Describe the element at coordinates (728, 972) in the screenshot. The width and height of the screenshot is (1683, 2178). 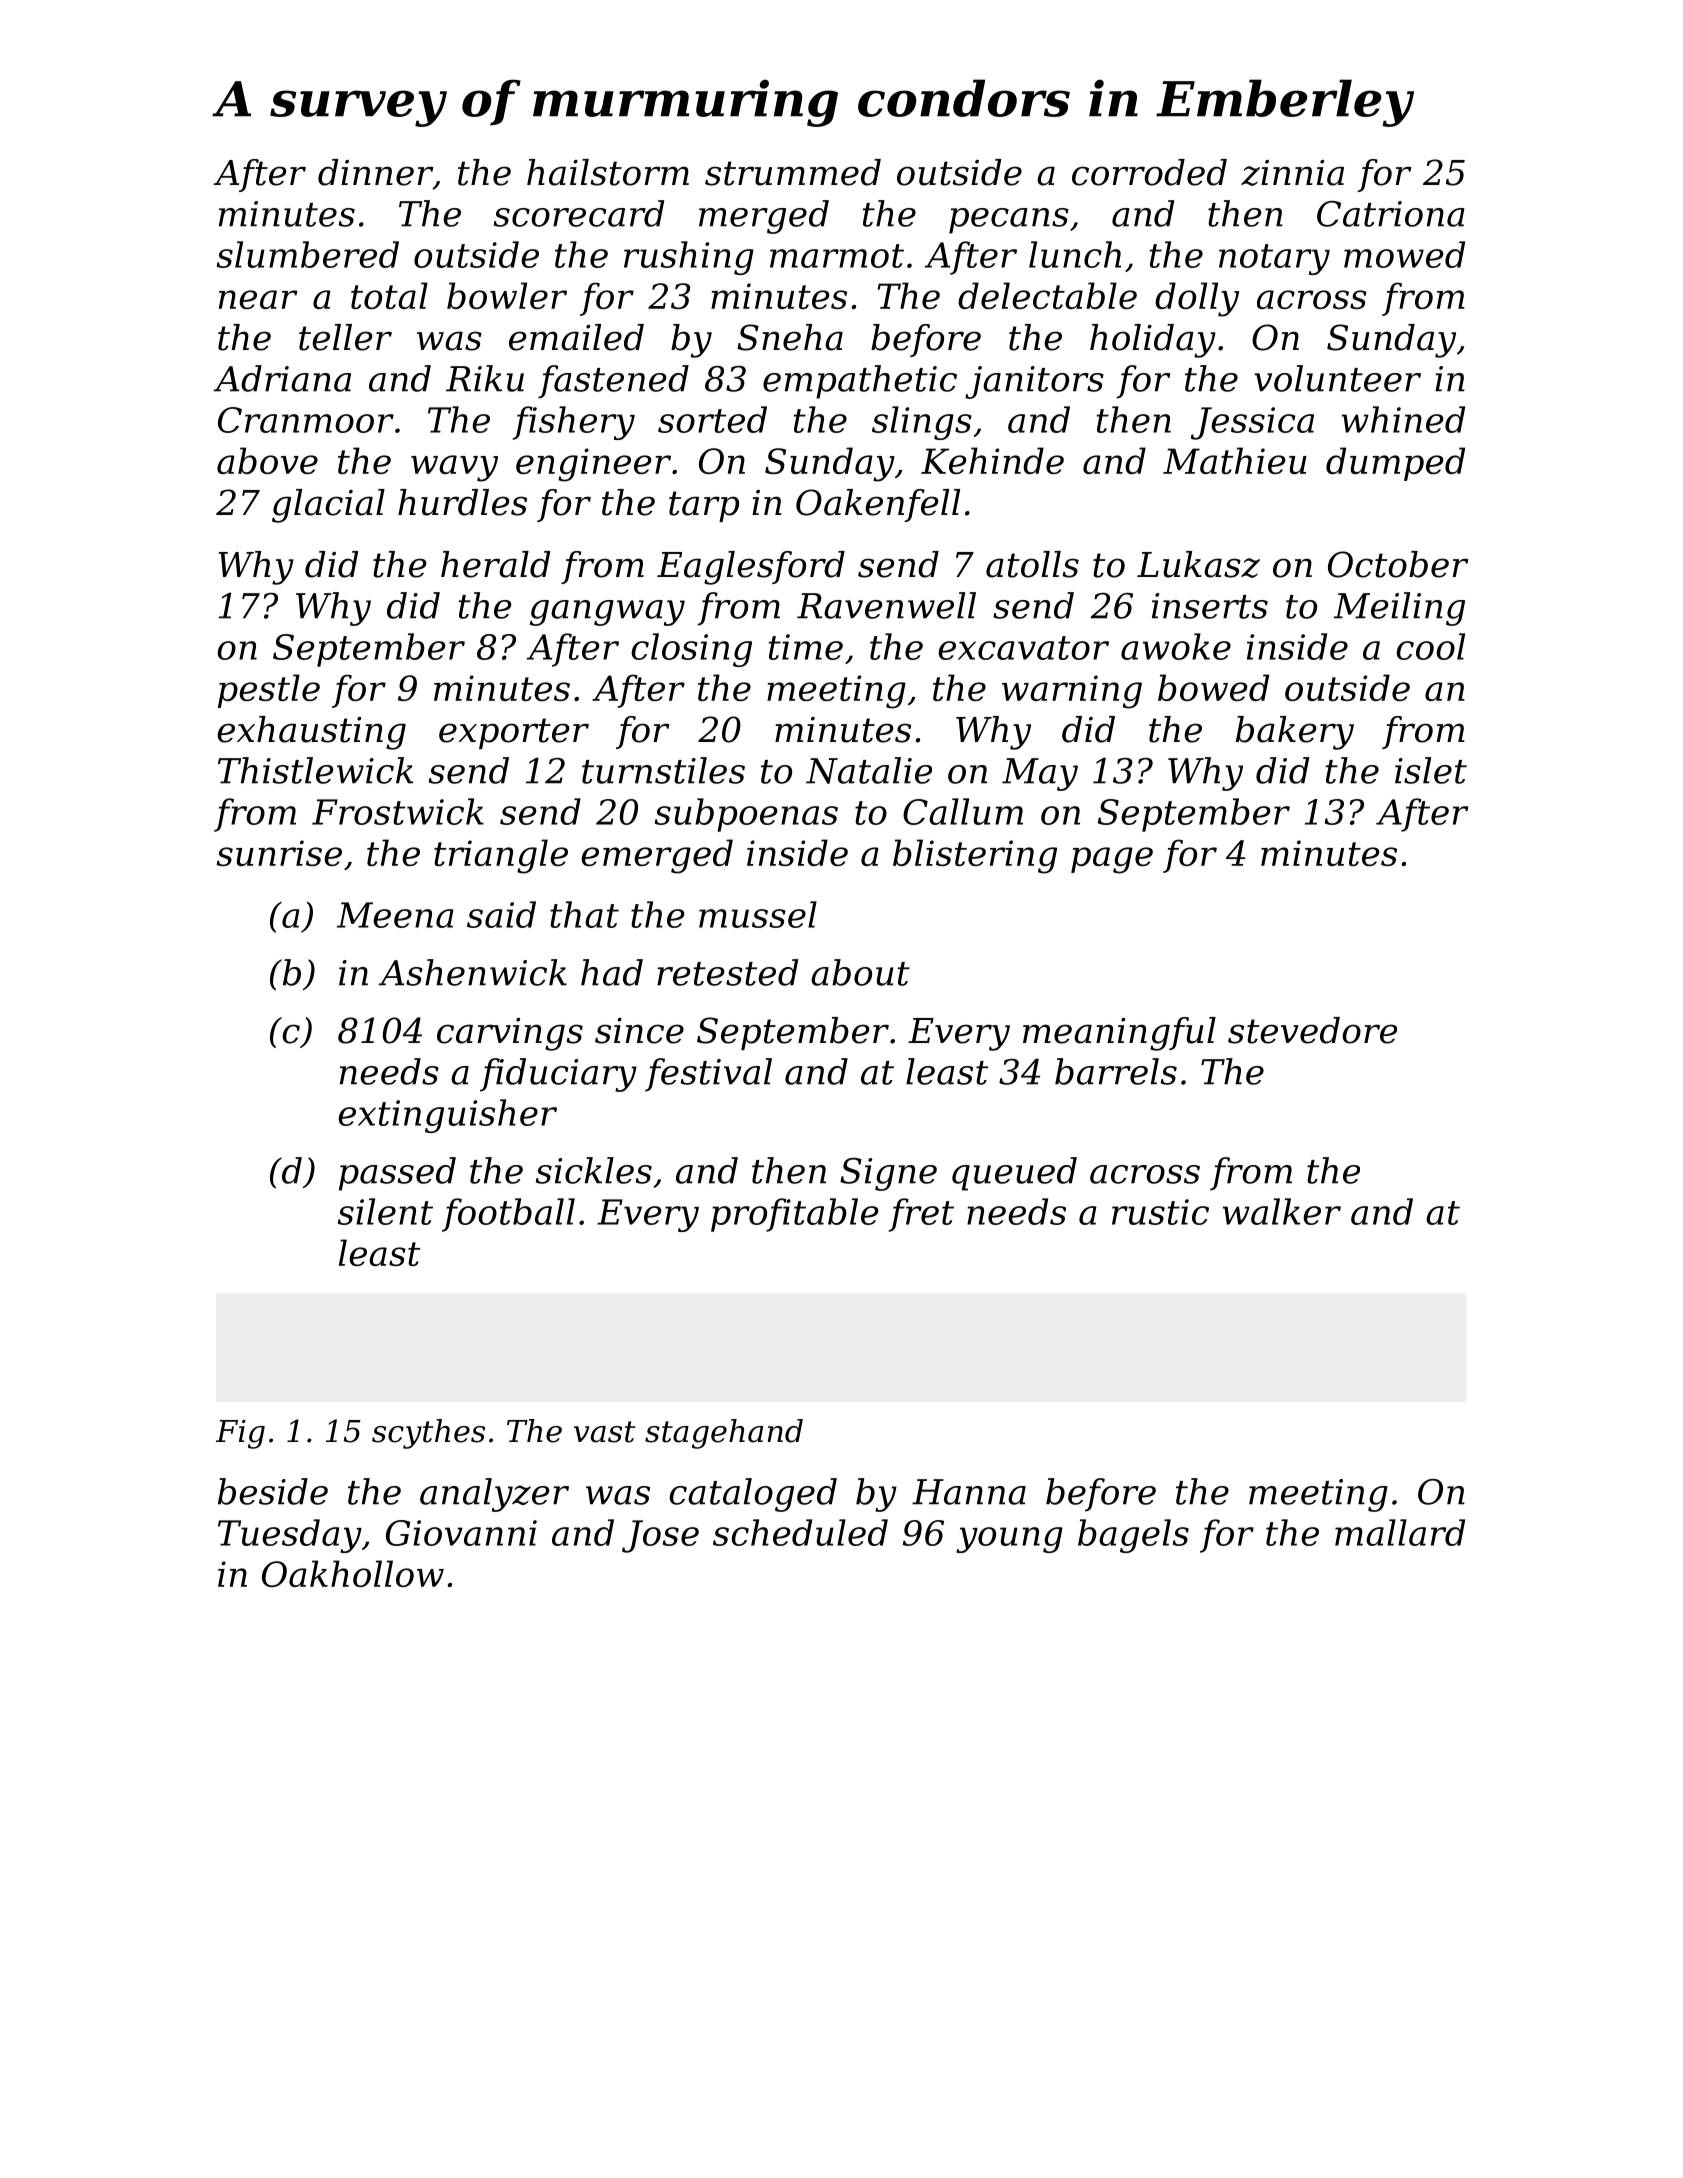
I see `retested` at that location.
